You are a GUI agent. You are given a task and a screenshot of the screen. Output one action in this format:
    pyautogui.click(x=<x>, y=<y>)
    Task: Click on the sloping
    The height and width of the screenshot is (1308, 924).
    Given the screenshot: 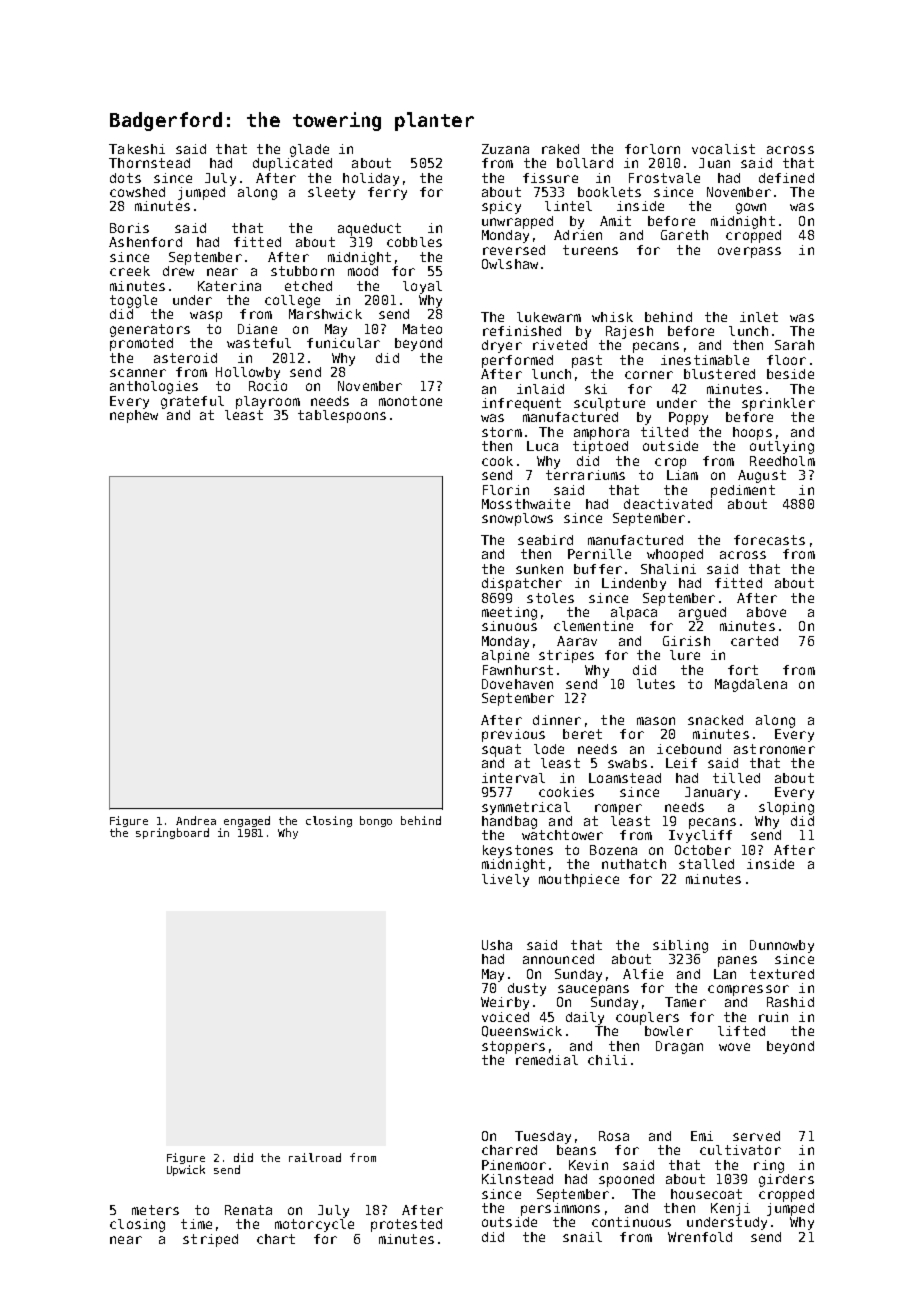 What is the action you would take?
    pyautogui.click(x=786, y=808)
